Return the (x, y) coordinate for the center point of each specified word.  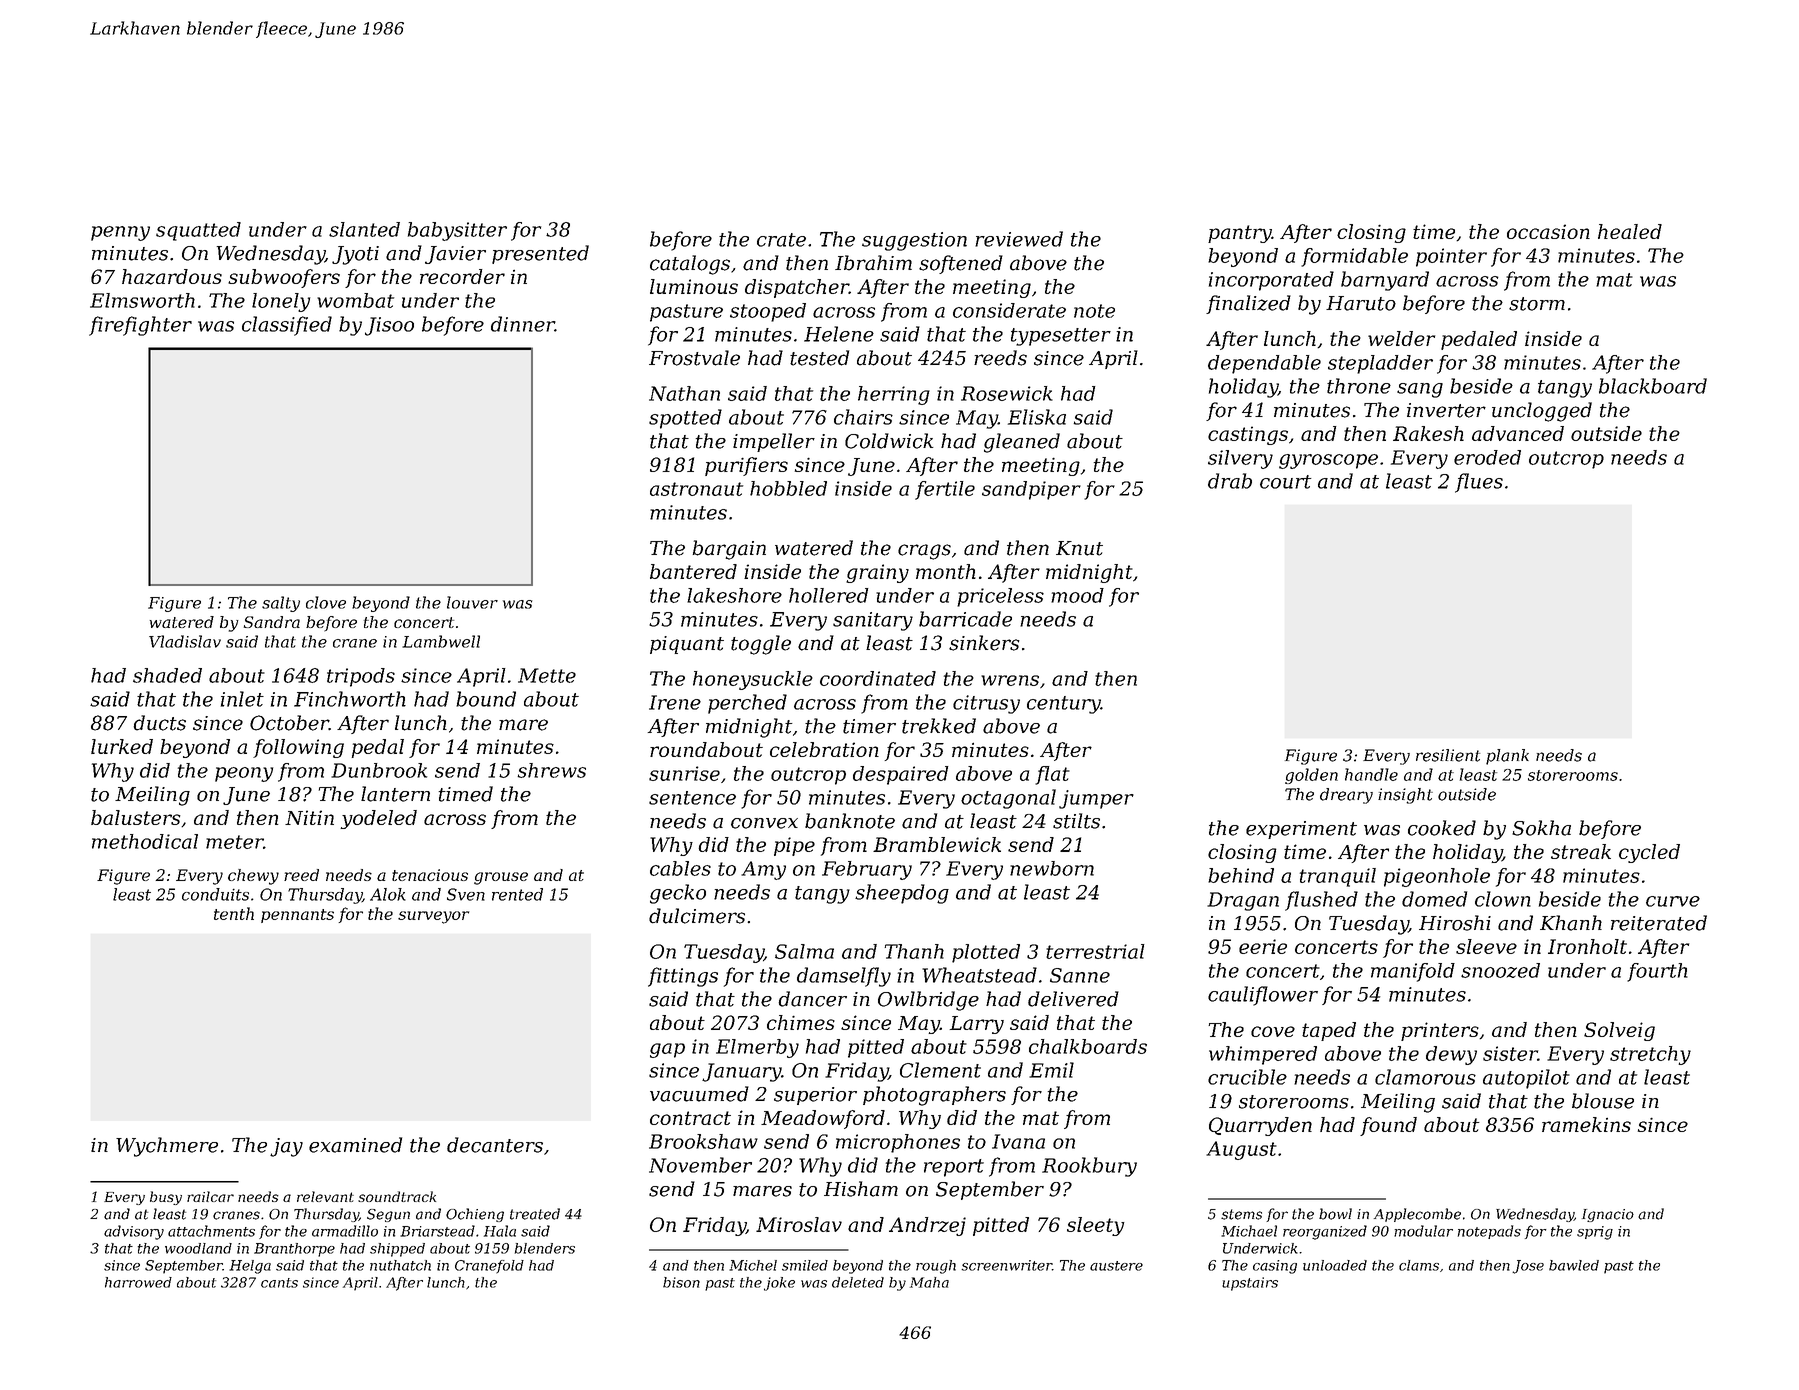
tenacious (430, 875)
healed (1630, 231)
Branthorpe (294, 1250)
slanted (364, 229)
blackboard (1653, 386)
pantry (1240, 234)
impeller (774, 442)
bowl (1335, 1214)
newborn (1052, 868)
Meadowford (823, 1119)
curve (1673, 901)
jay (286, 1147)
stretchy (1650, 1055)
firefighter (140, 326)
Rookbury (1089, 1167)
